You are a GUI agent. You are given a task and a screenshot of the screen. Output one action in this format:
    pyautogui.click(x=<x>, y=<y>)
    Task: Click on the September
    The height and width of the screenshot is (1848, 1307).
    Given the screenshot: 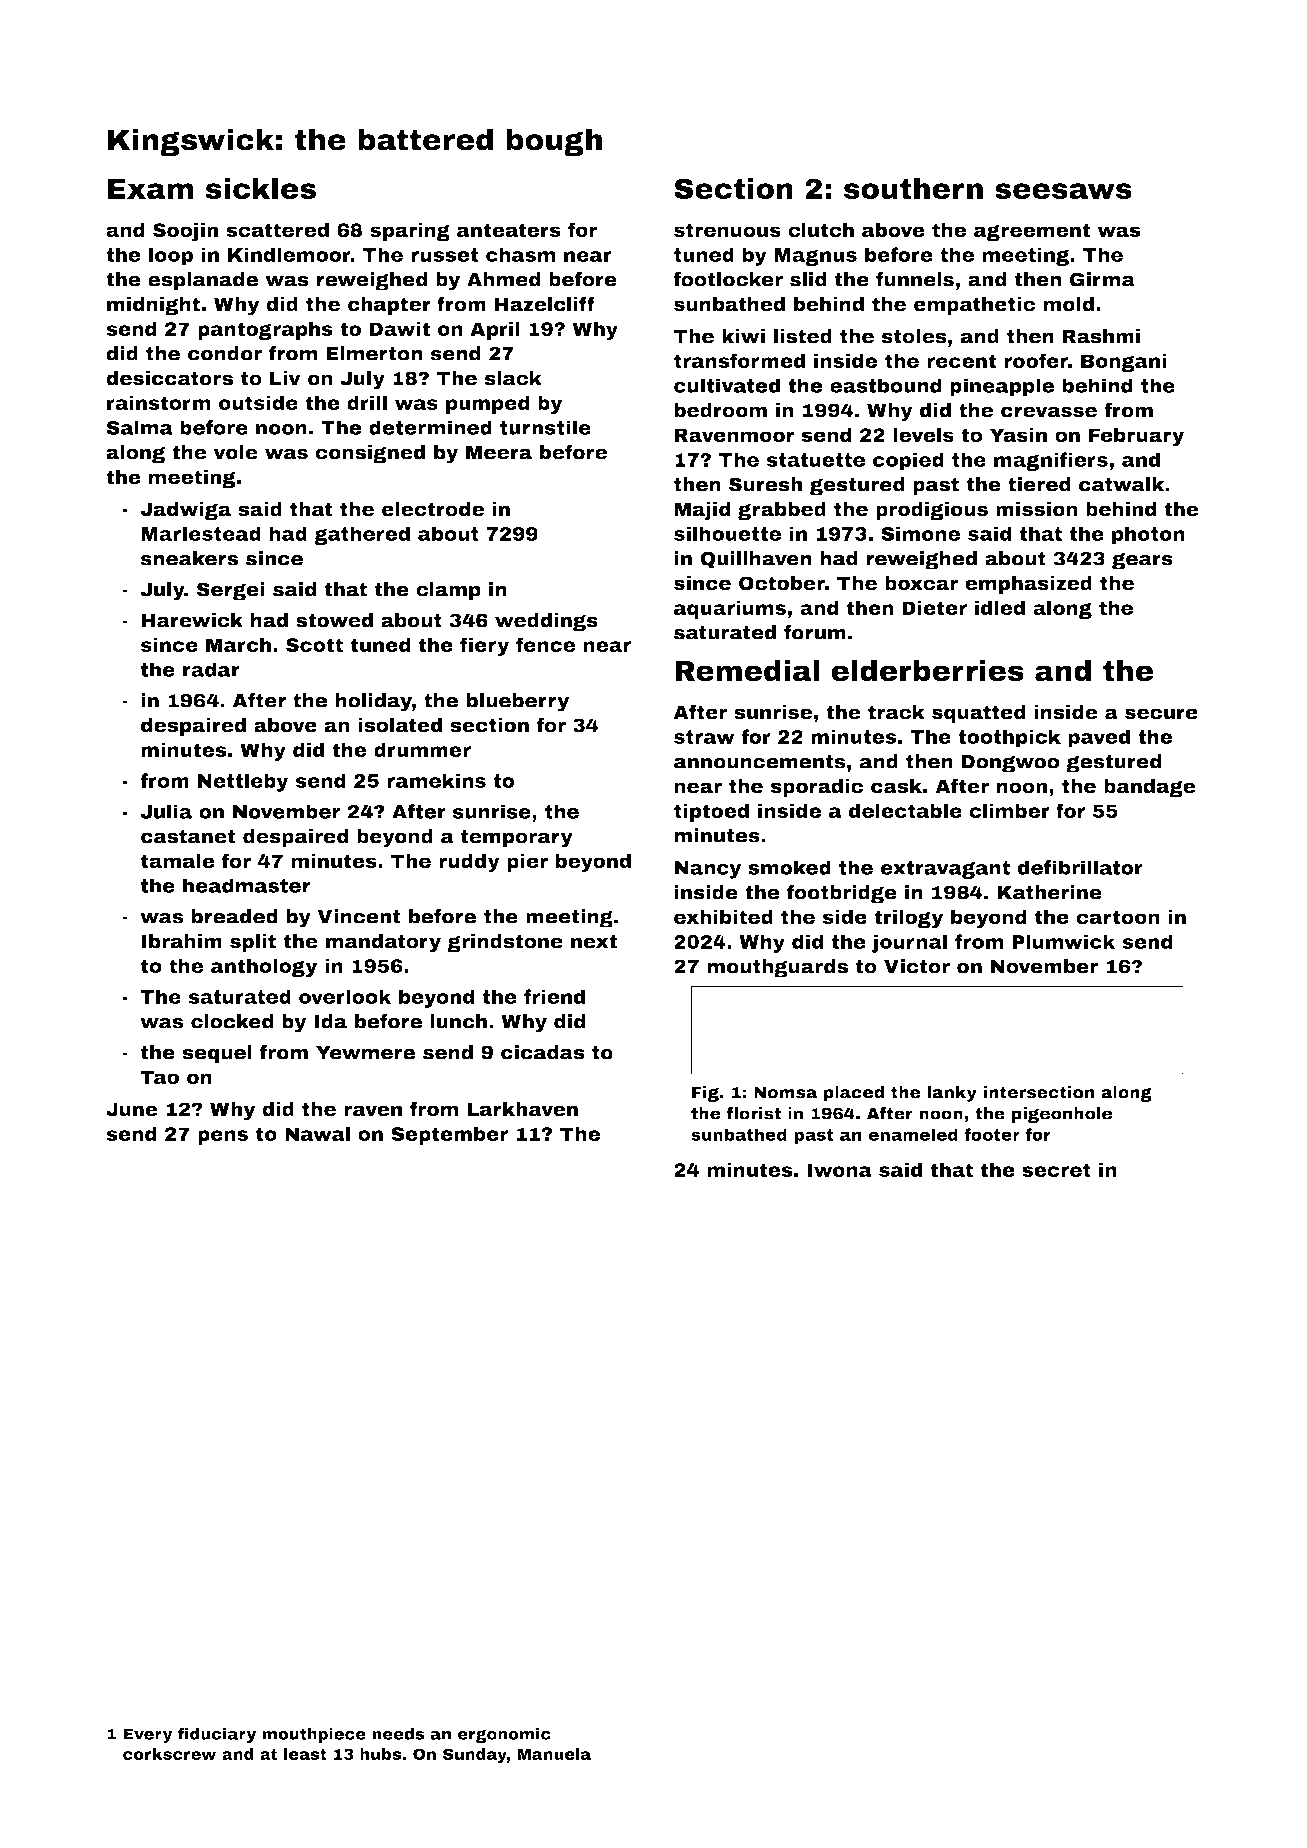 What is the action you would take?
    pyautogui.click(x=449, y=1135)
